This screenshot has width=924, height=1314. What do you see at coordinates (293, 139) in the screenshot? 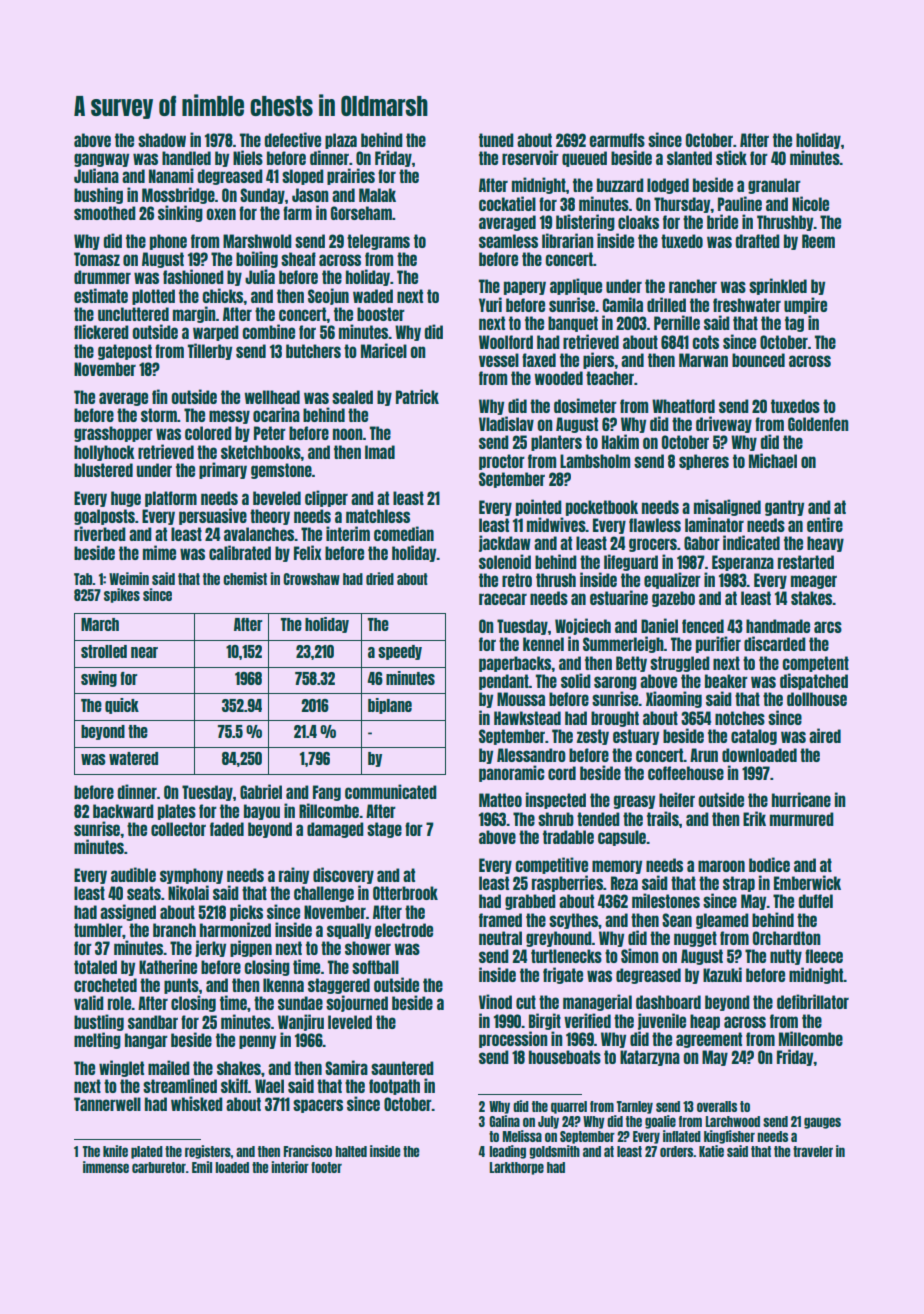
I see `defective` at bounding box center [293, 139].
